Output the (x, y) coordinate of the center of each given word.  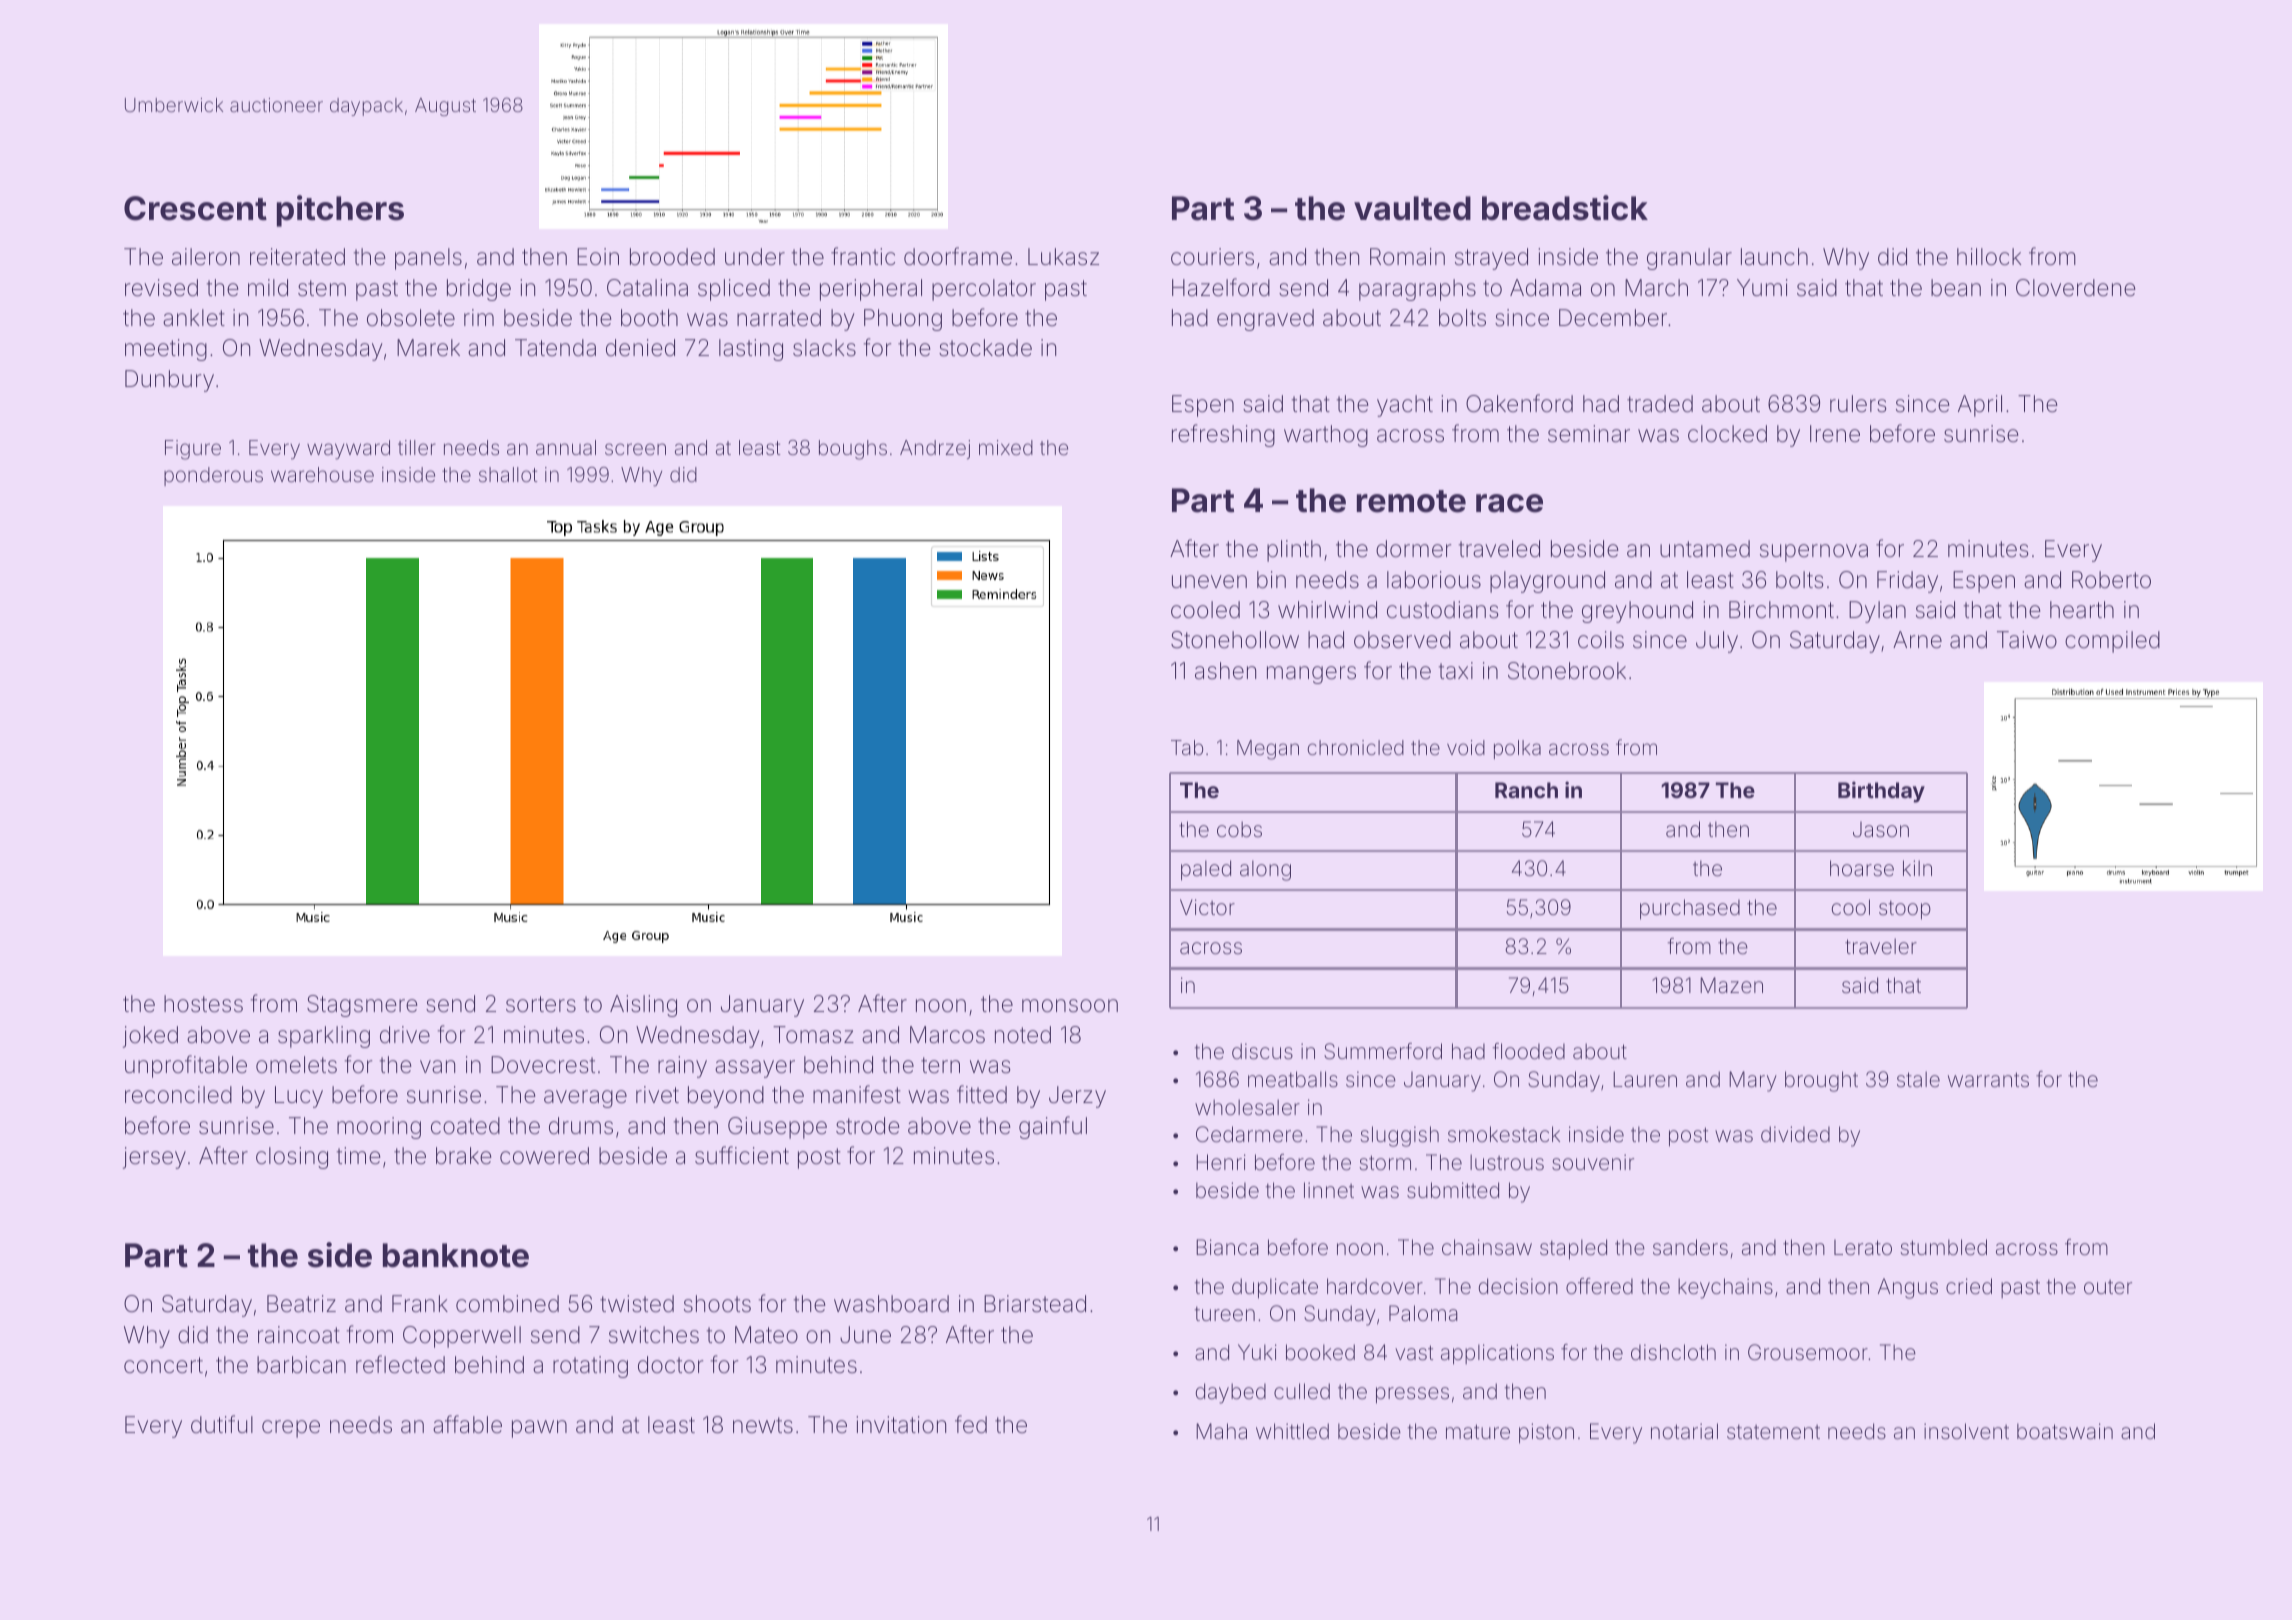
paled (1206, 870)
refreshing (1223, 435)
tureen (1225, 1314)
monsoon (1070, 1006)
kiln (1917, 868)
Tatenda (555, 348)
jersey (154, 1158)
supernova (1814, 553)
